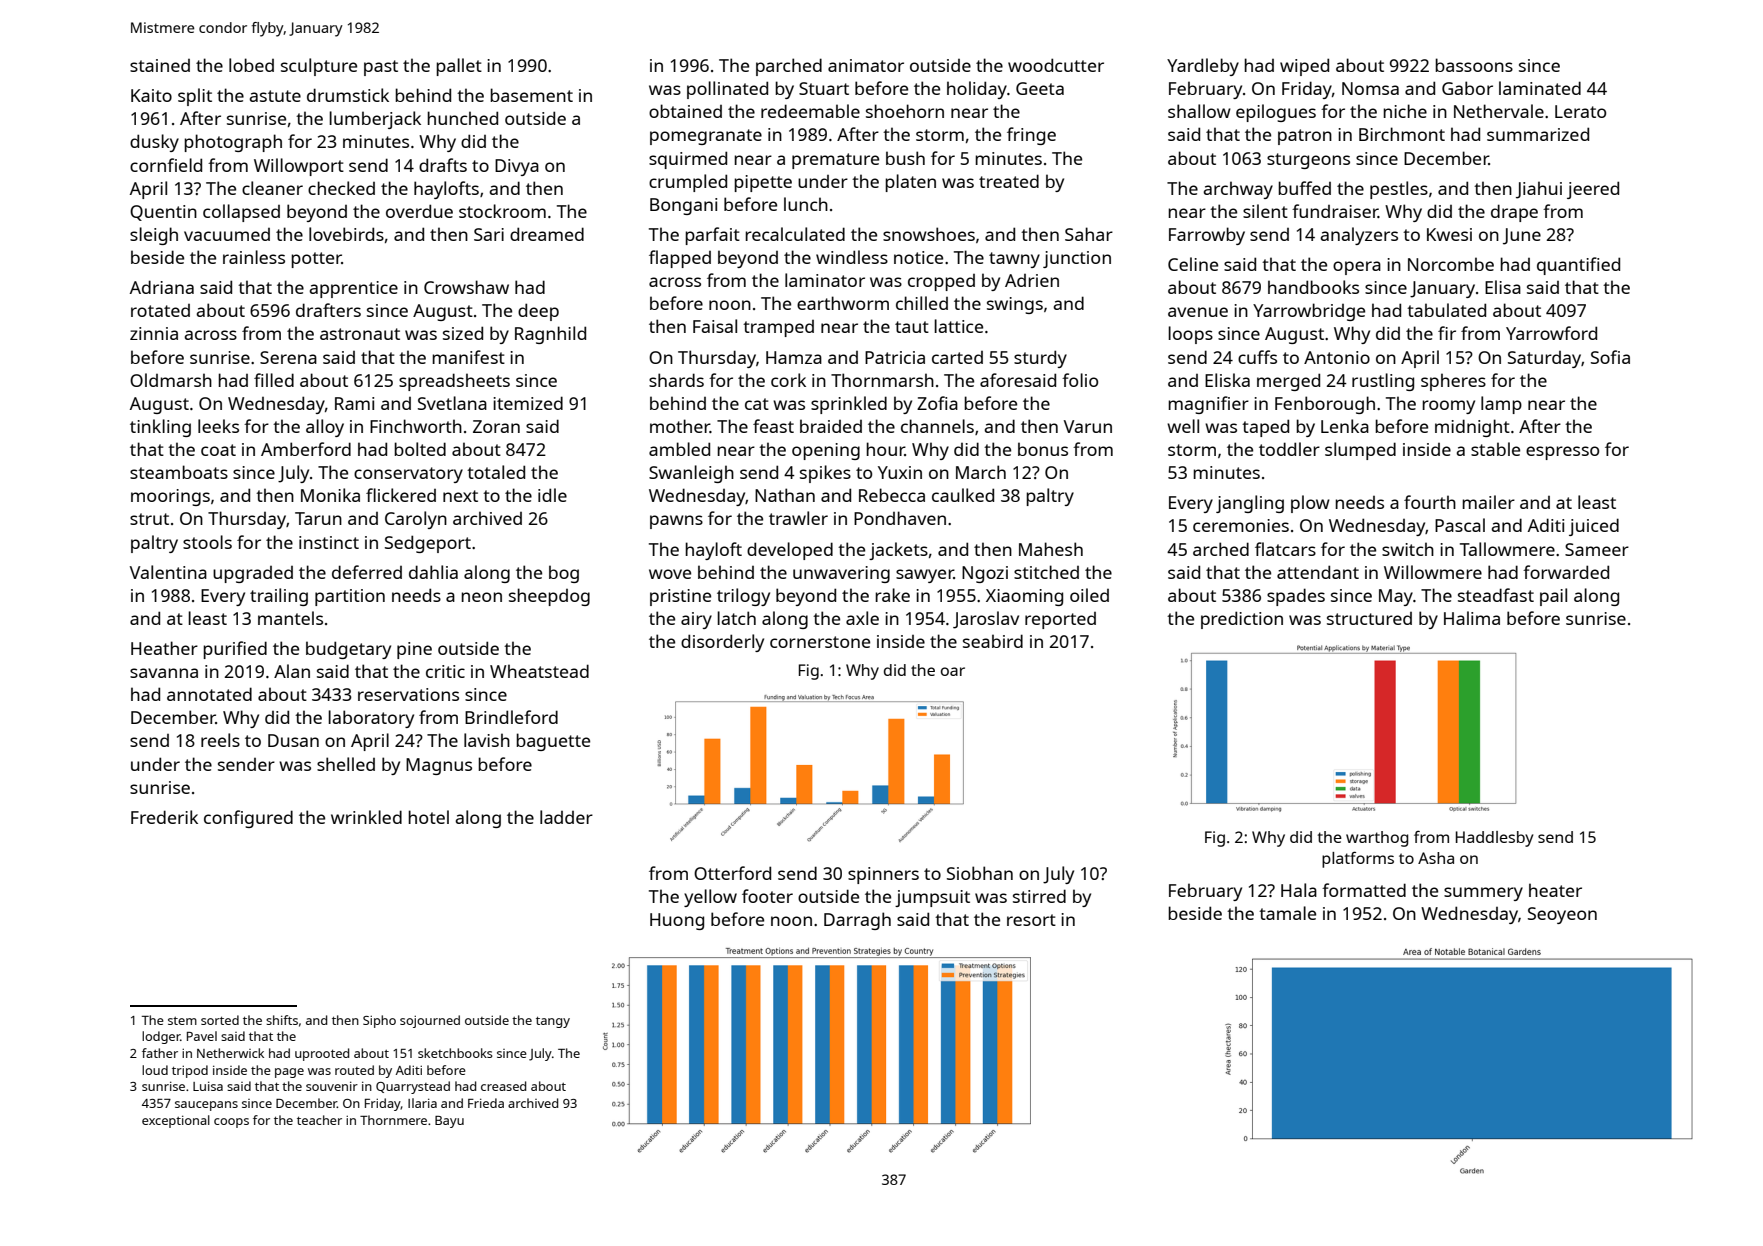 The image size is (1763, 1246). What do you see at coordinates (676, 522) in the document?
I see `pawns` at bounding box center [676, 522].
